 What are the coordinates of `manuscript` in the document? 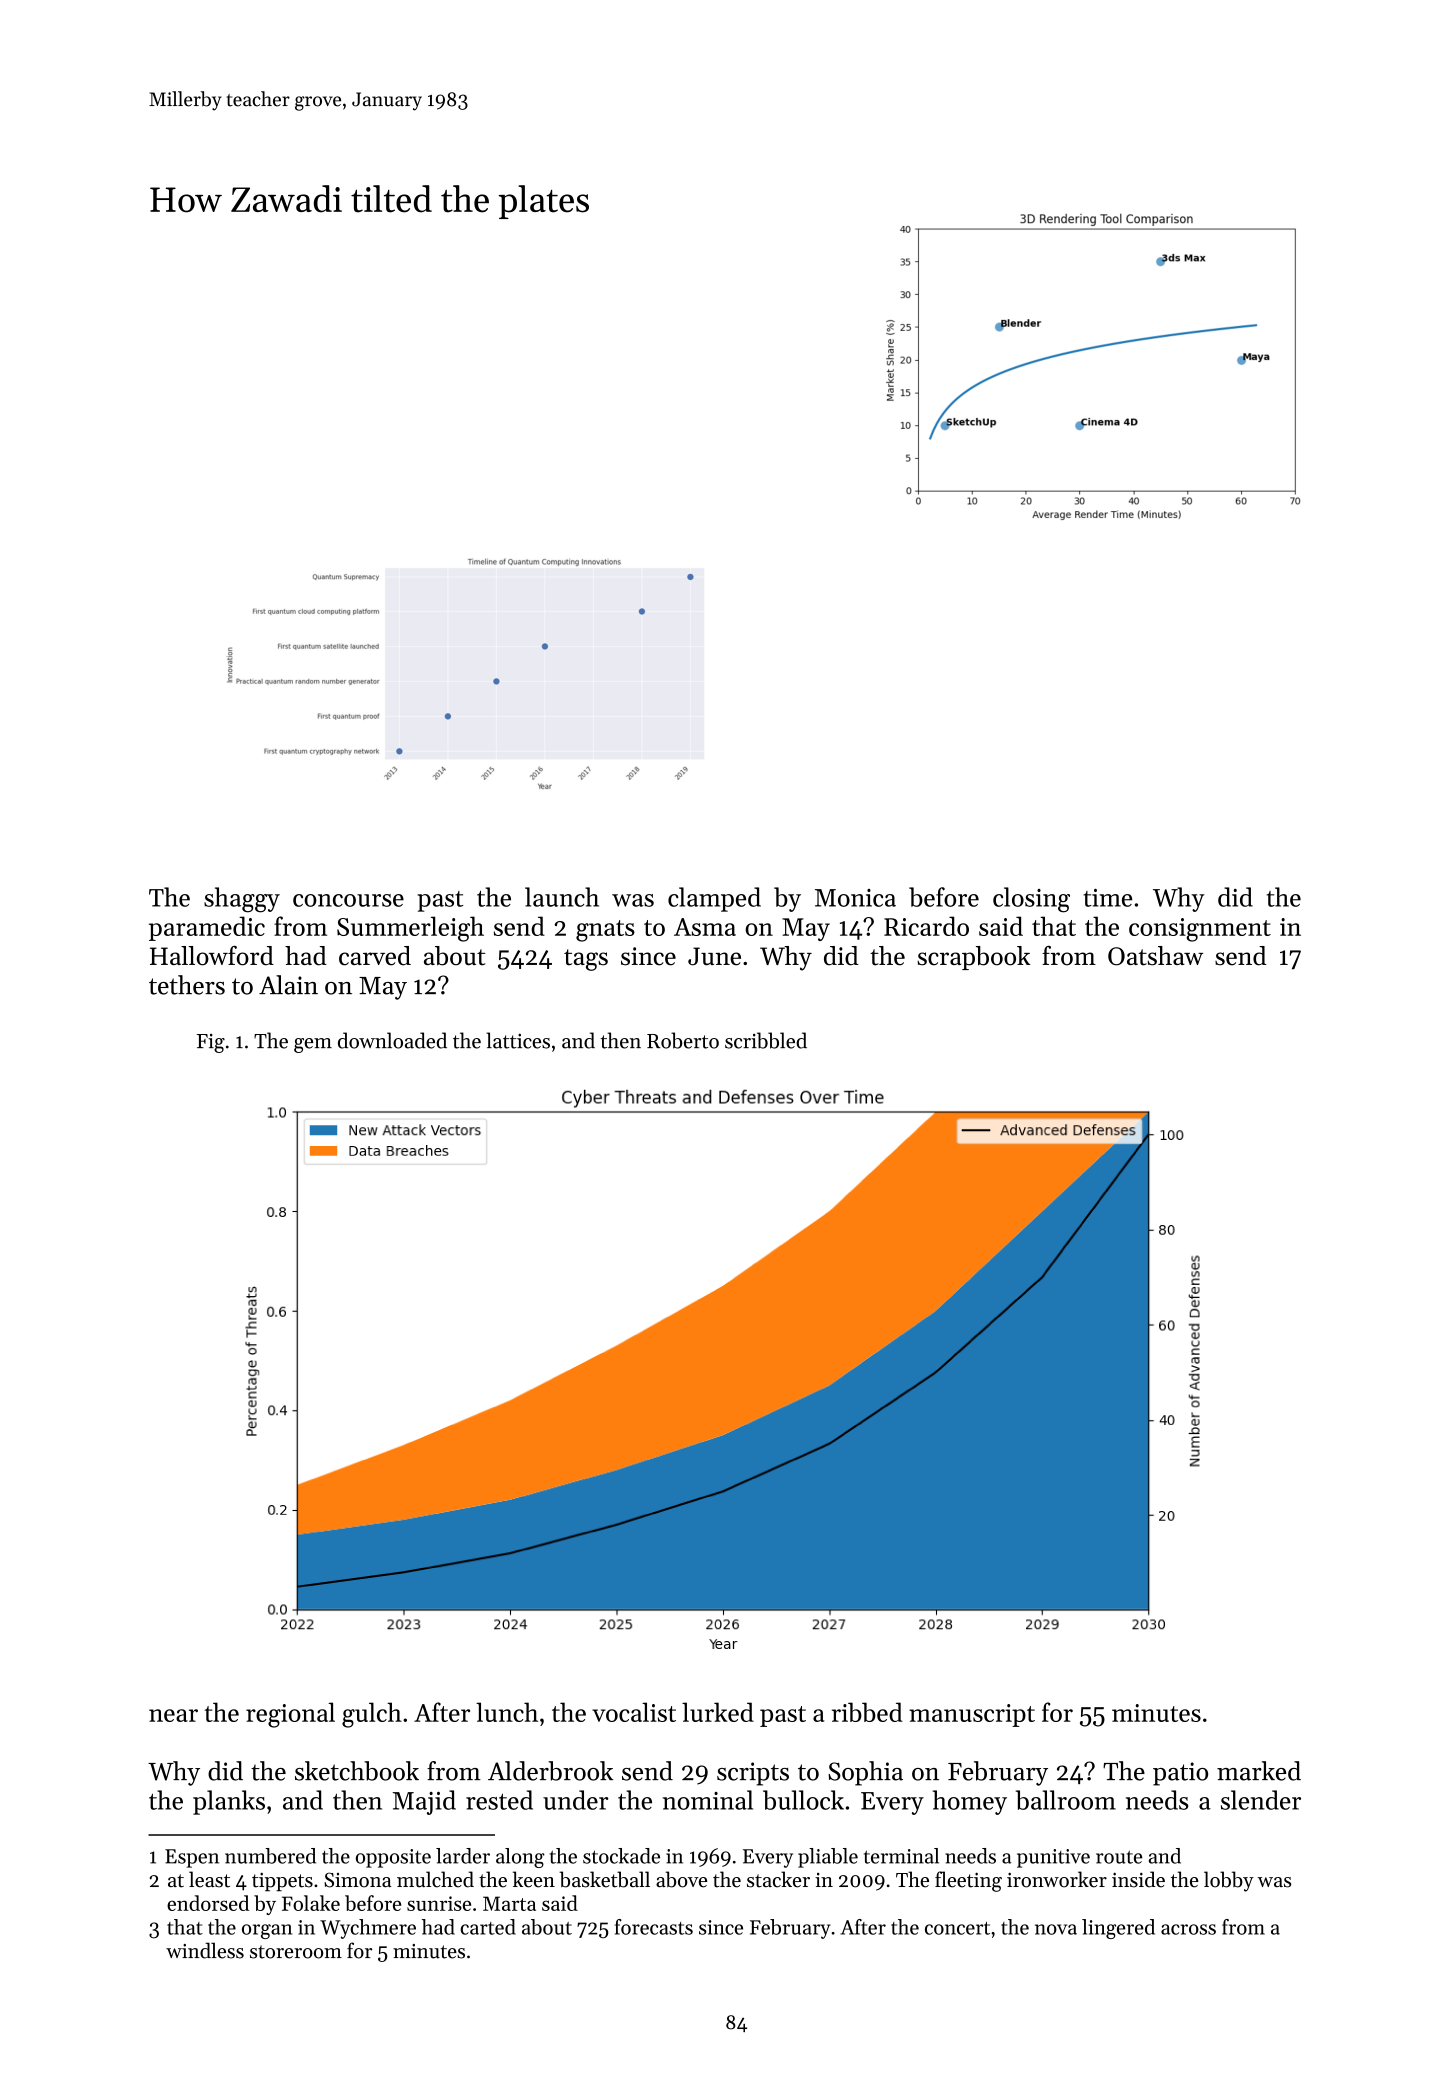 It's located at (972, 1715).
